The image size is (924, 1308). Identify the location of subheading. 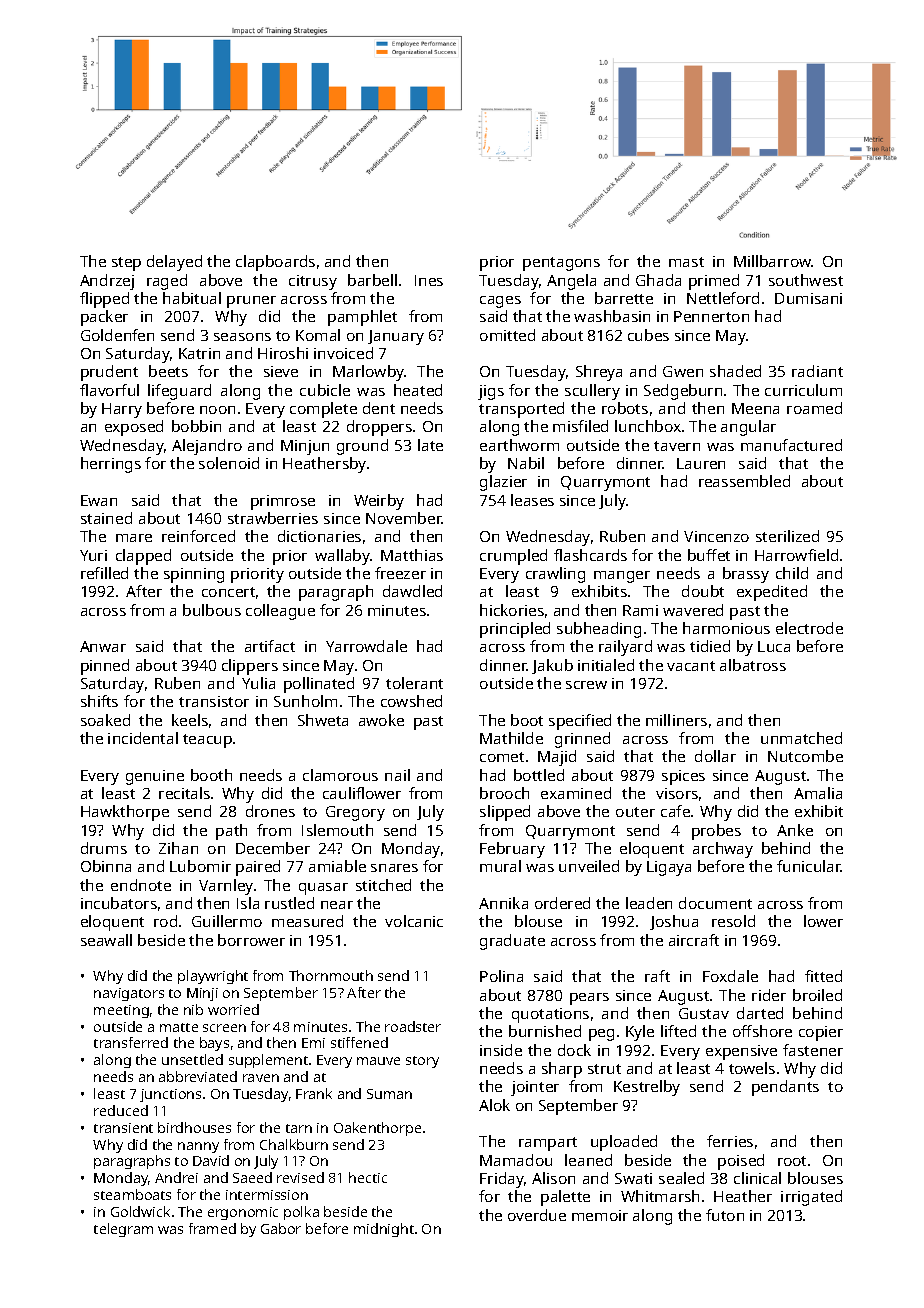
(599, 630).
